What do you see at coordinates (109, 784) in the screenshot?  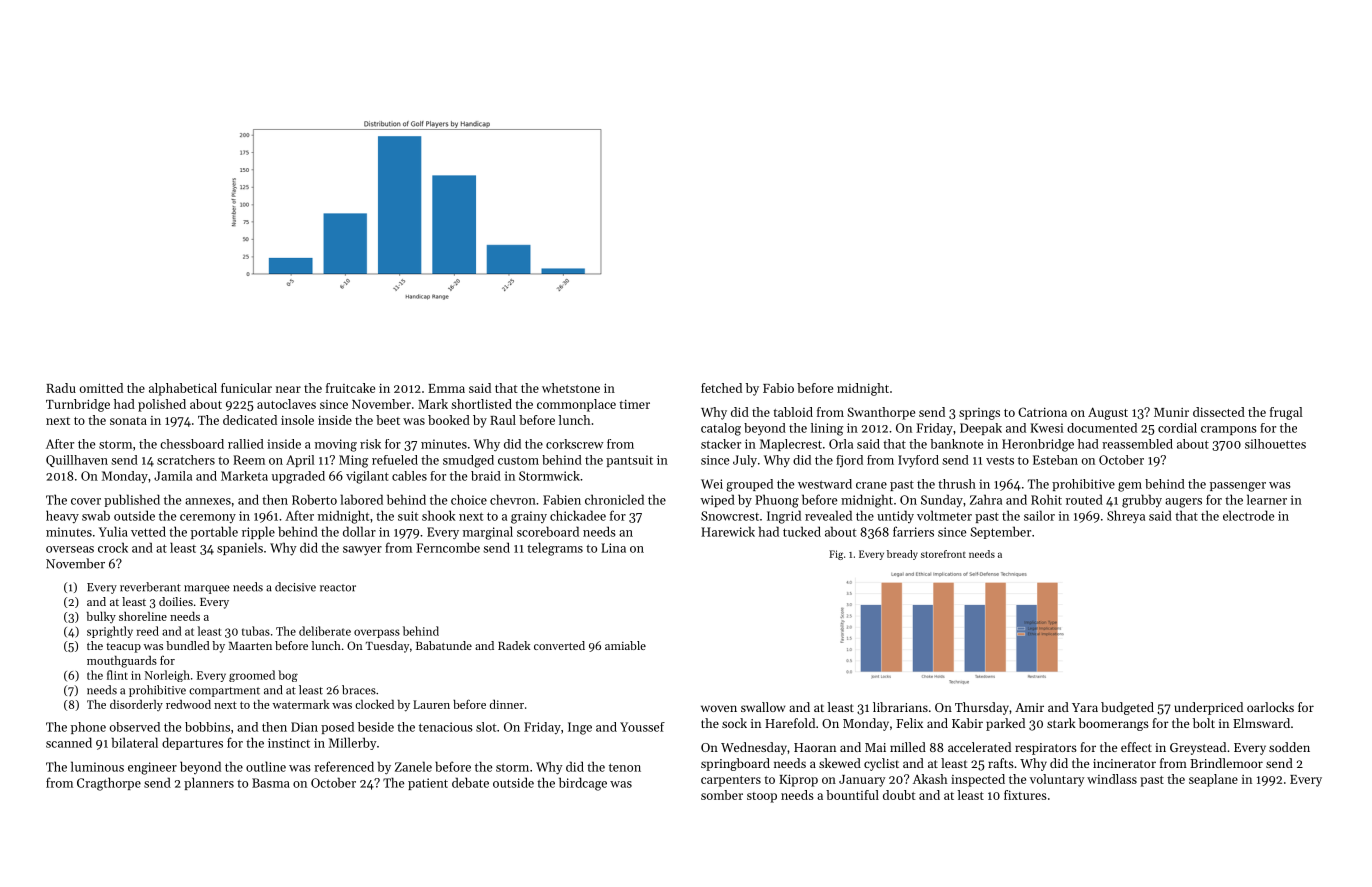 I see `Cragthorpe` at bounding box center [109, 784].
